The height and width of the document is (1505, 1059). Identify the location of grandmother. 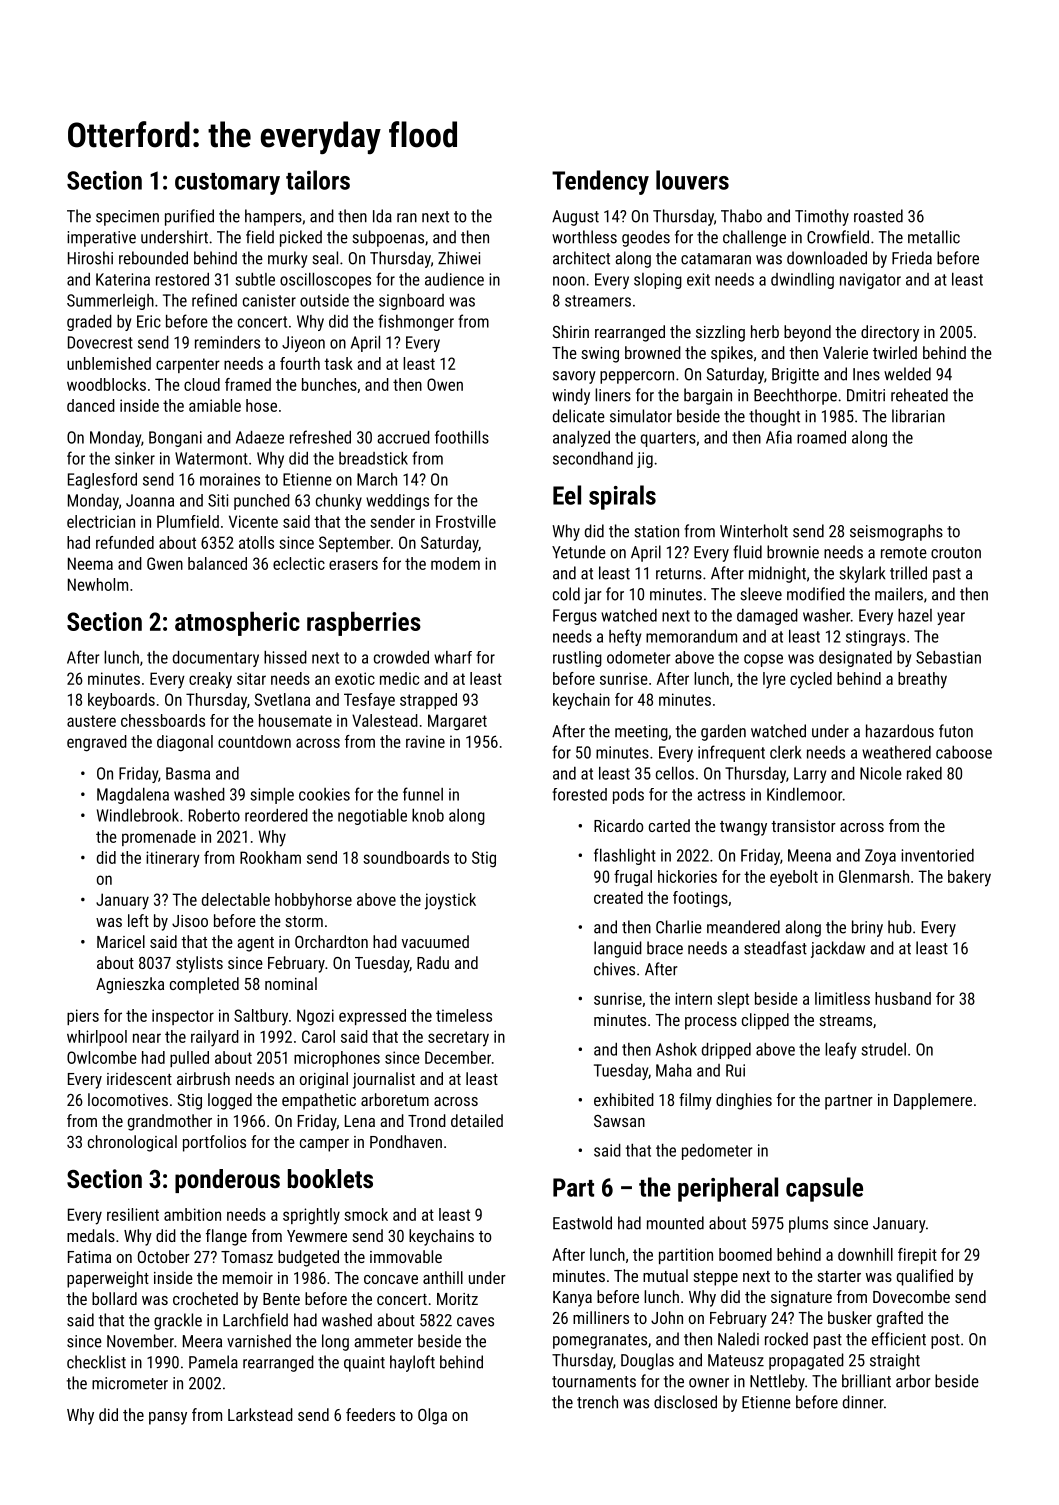
(170, 1122).
